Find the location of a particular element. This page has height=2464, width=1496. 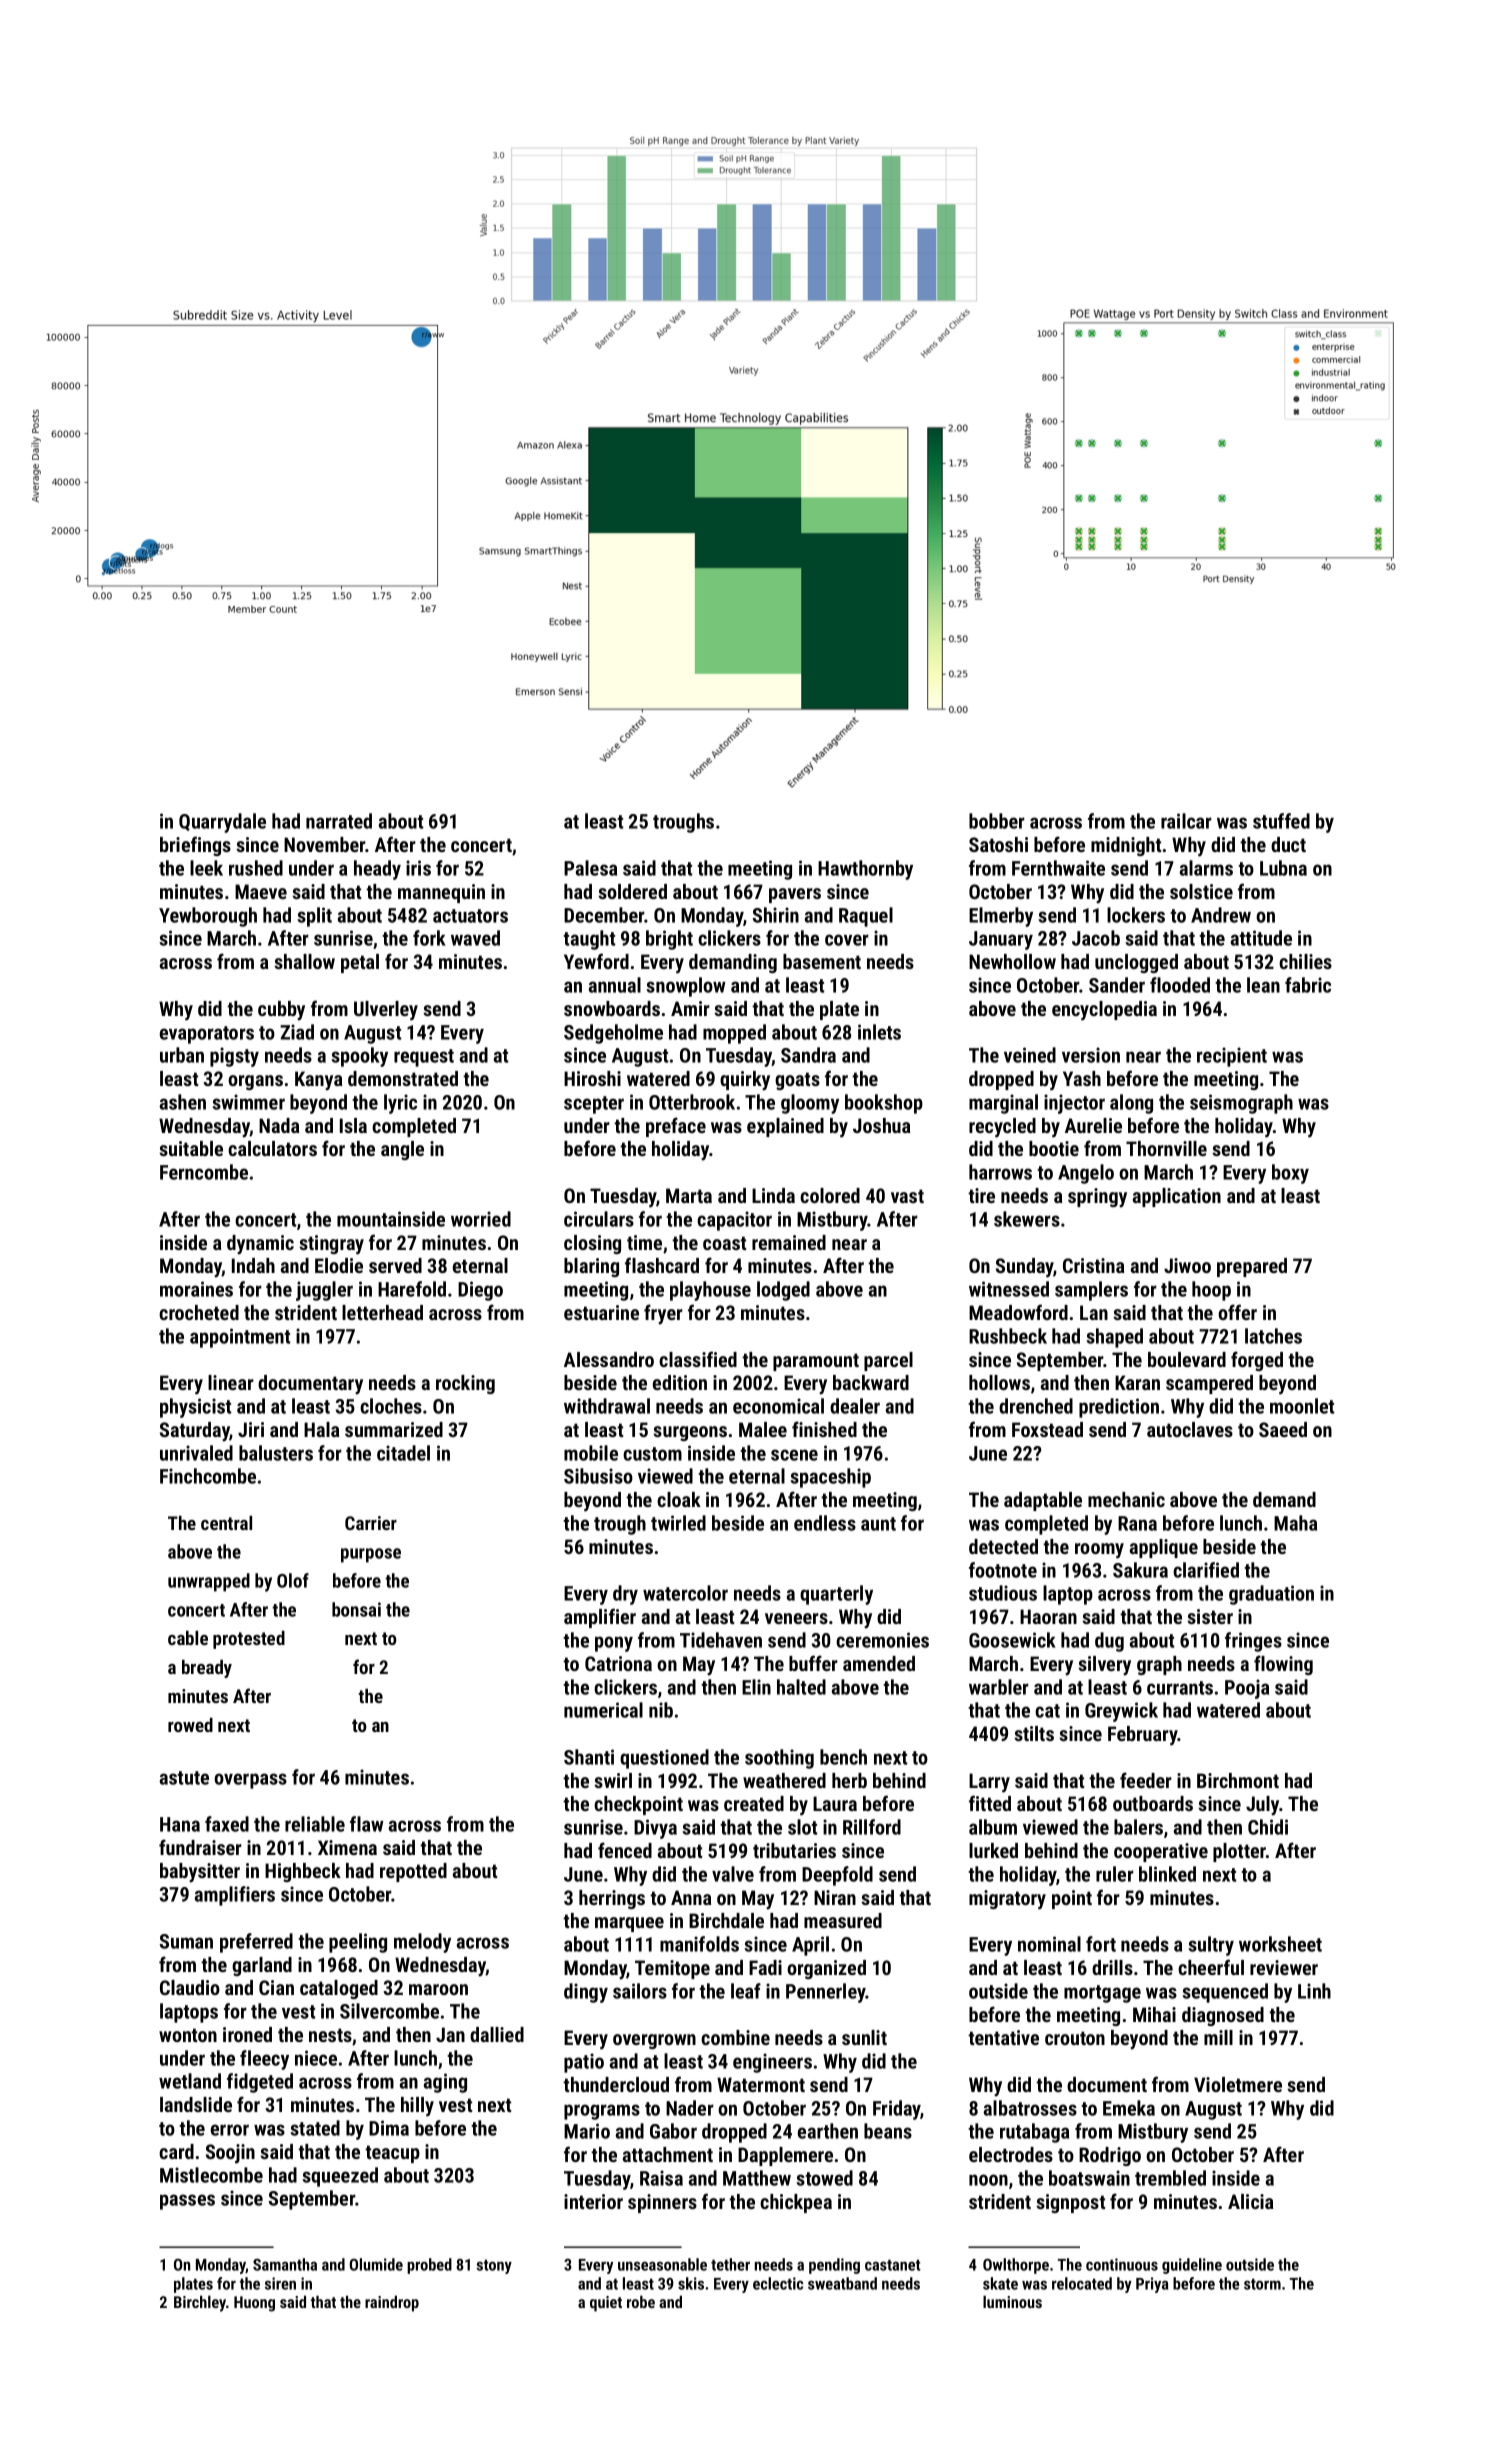

sweatband is located at coordinates (842, 2283).
